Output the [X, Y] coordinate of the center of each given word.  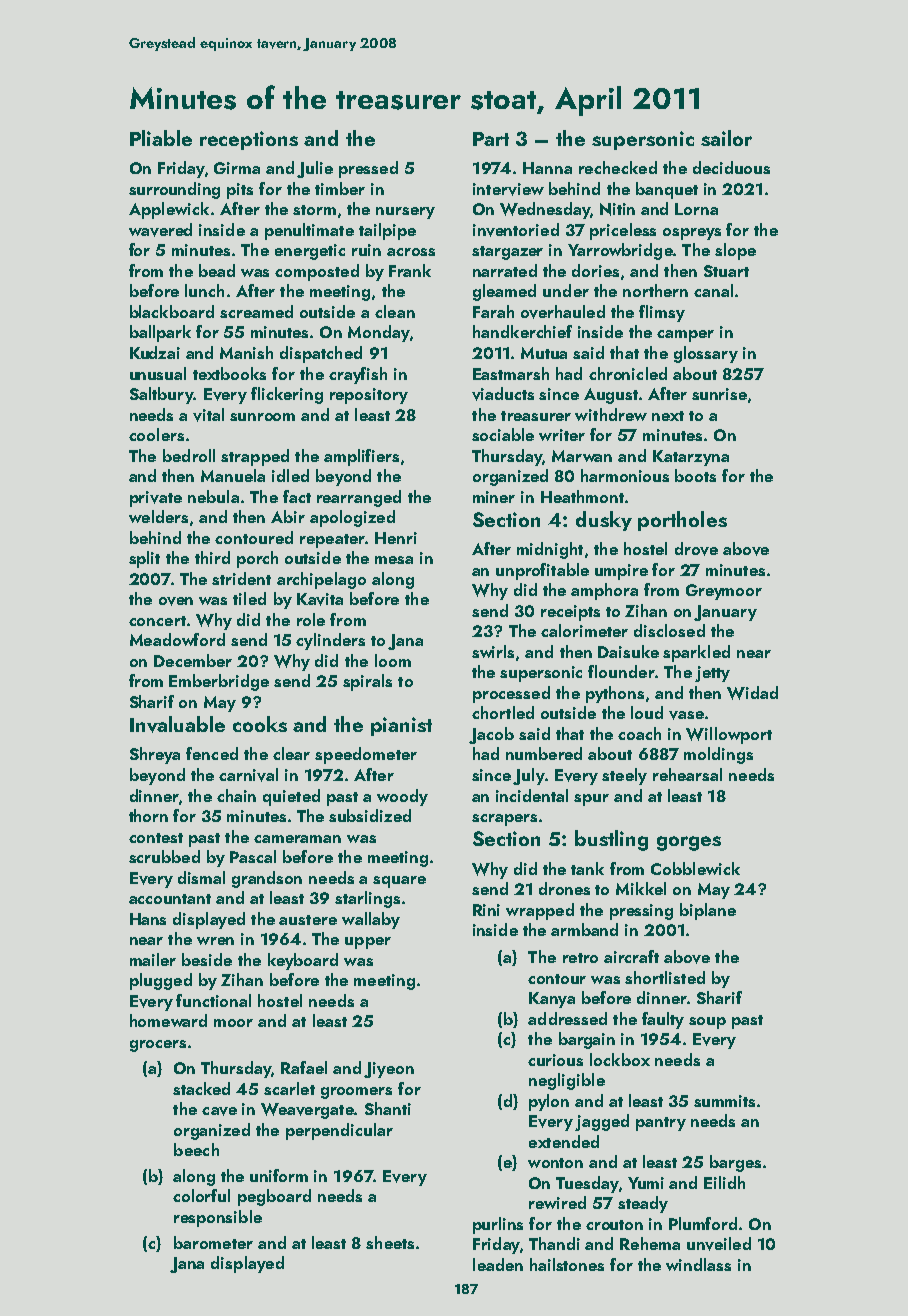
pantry [661, 1124]
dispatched [321, 354]
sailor [726, 138]
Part [491, 139]
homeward [168, 1020]
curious [555, 1060]
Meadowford [177, 639]
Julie [315, 169]
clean [395, 311]
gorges [689, 843]
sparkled [696, 653]
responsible [218, 1218]
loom [393, 660]
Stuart [726, 271]
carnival [248, 775]
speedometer [366, 755]
